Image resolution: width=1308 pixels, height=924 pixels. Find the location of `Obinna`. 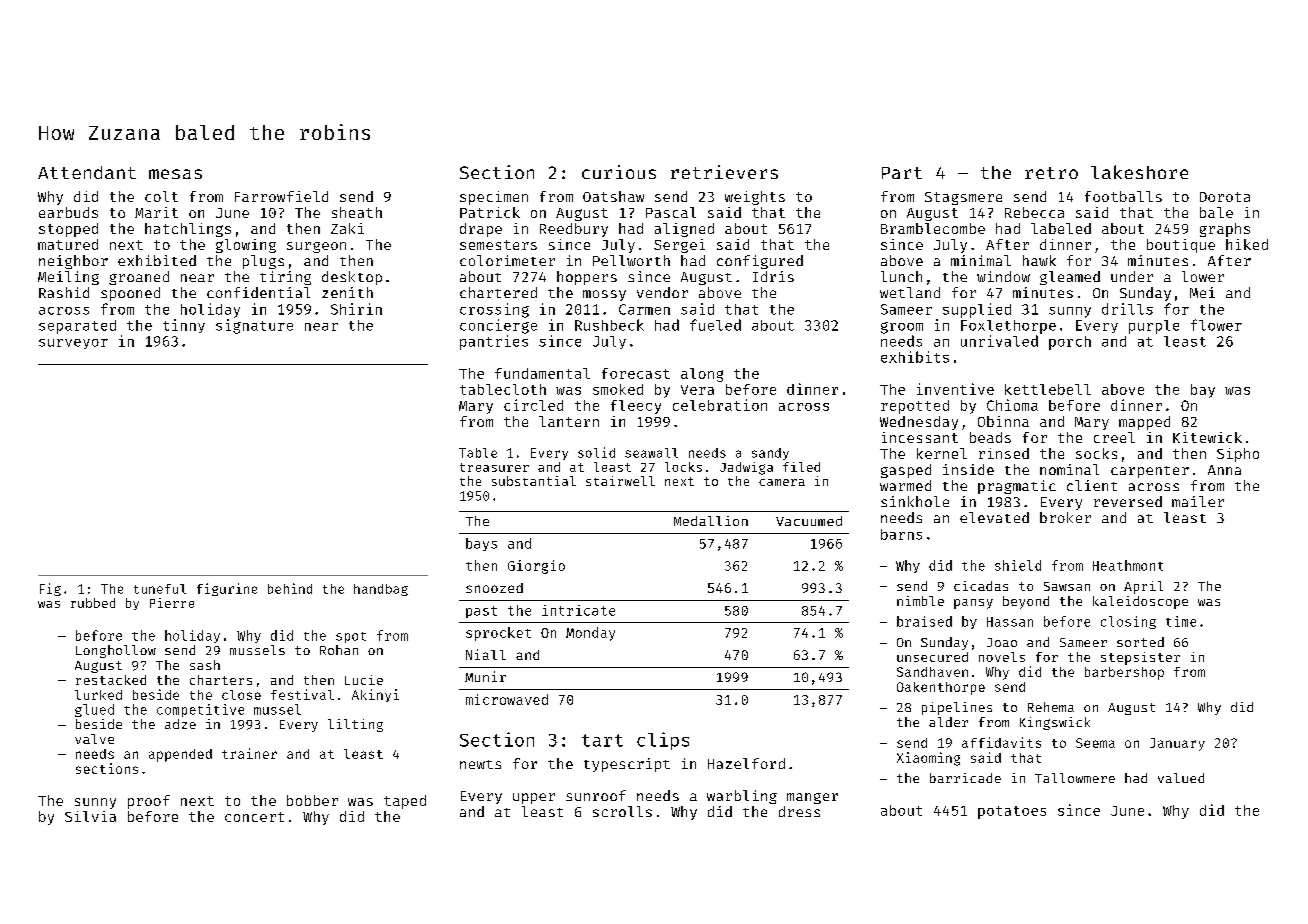

Obinna is located at coordinates (1003, 421).
